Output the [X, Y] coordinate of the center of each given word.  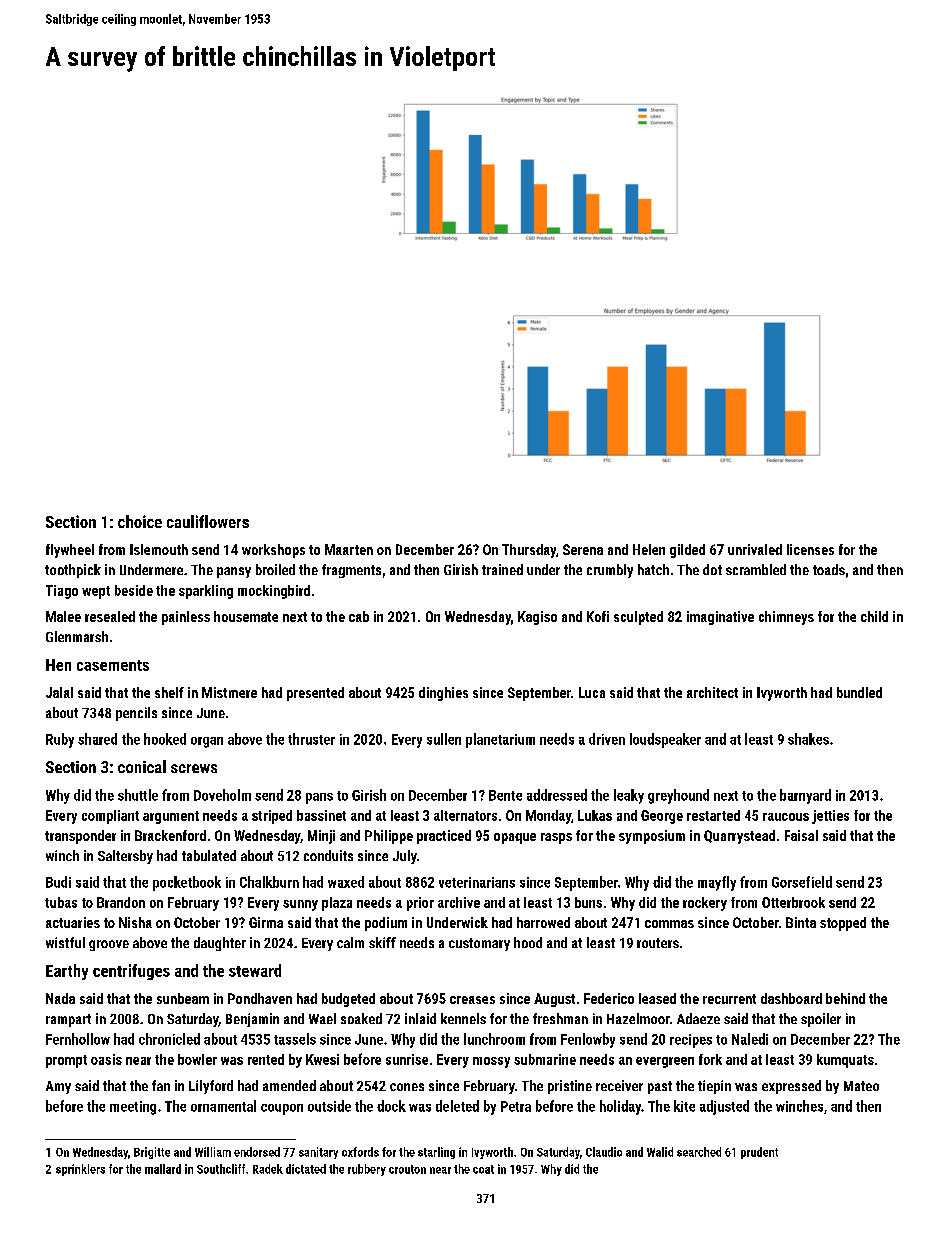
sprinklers [80, 1170]
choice [140, 521]
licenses [810, 549]
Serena [583, 549]
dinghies [443, 694]
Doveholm [222, 795]
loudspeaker [665, 740]
